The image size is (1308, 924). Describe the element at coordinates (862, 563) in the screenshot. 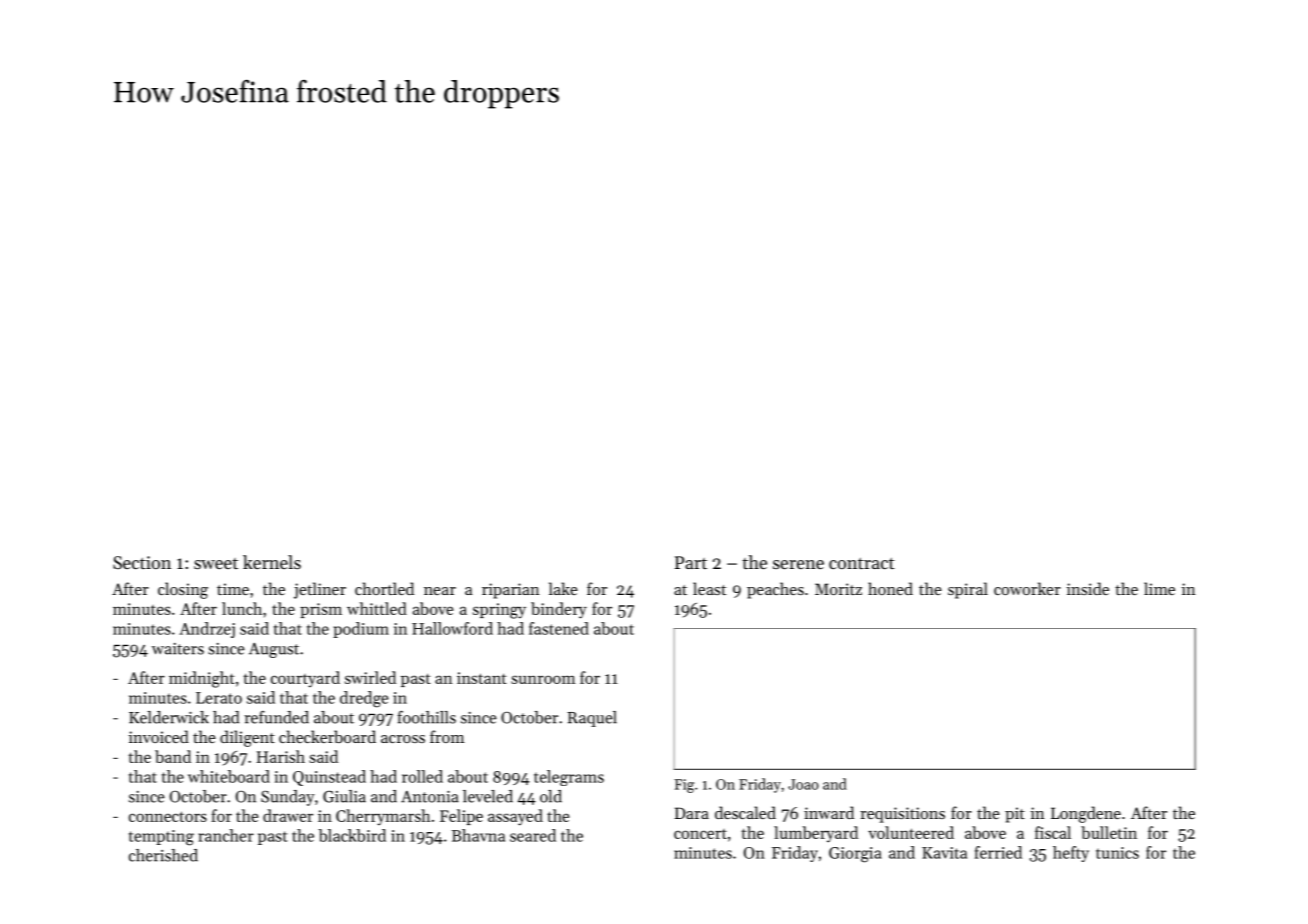

I see `contract` at that location.
